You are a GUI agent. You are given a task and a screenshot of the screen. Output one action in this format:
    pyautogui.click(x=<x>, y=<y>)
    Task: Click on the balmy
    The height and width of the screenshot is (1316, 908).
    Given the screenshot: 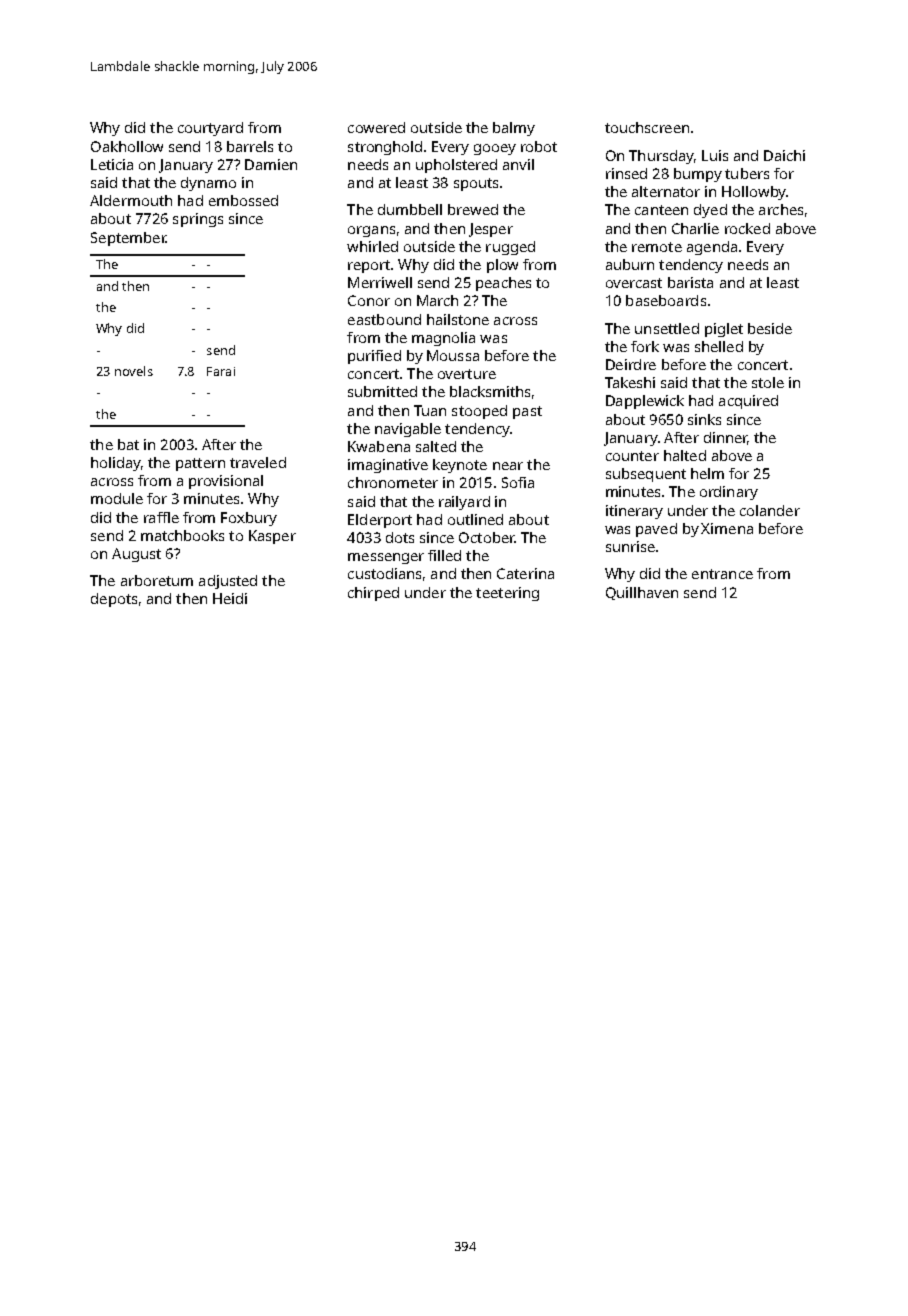 What is the action you would take?
    pyautogui.click(x=514, y=129)
